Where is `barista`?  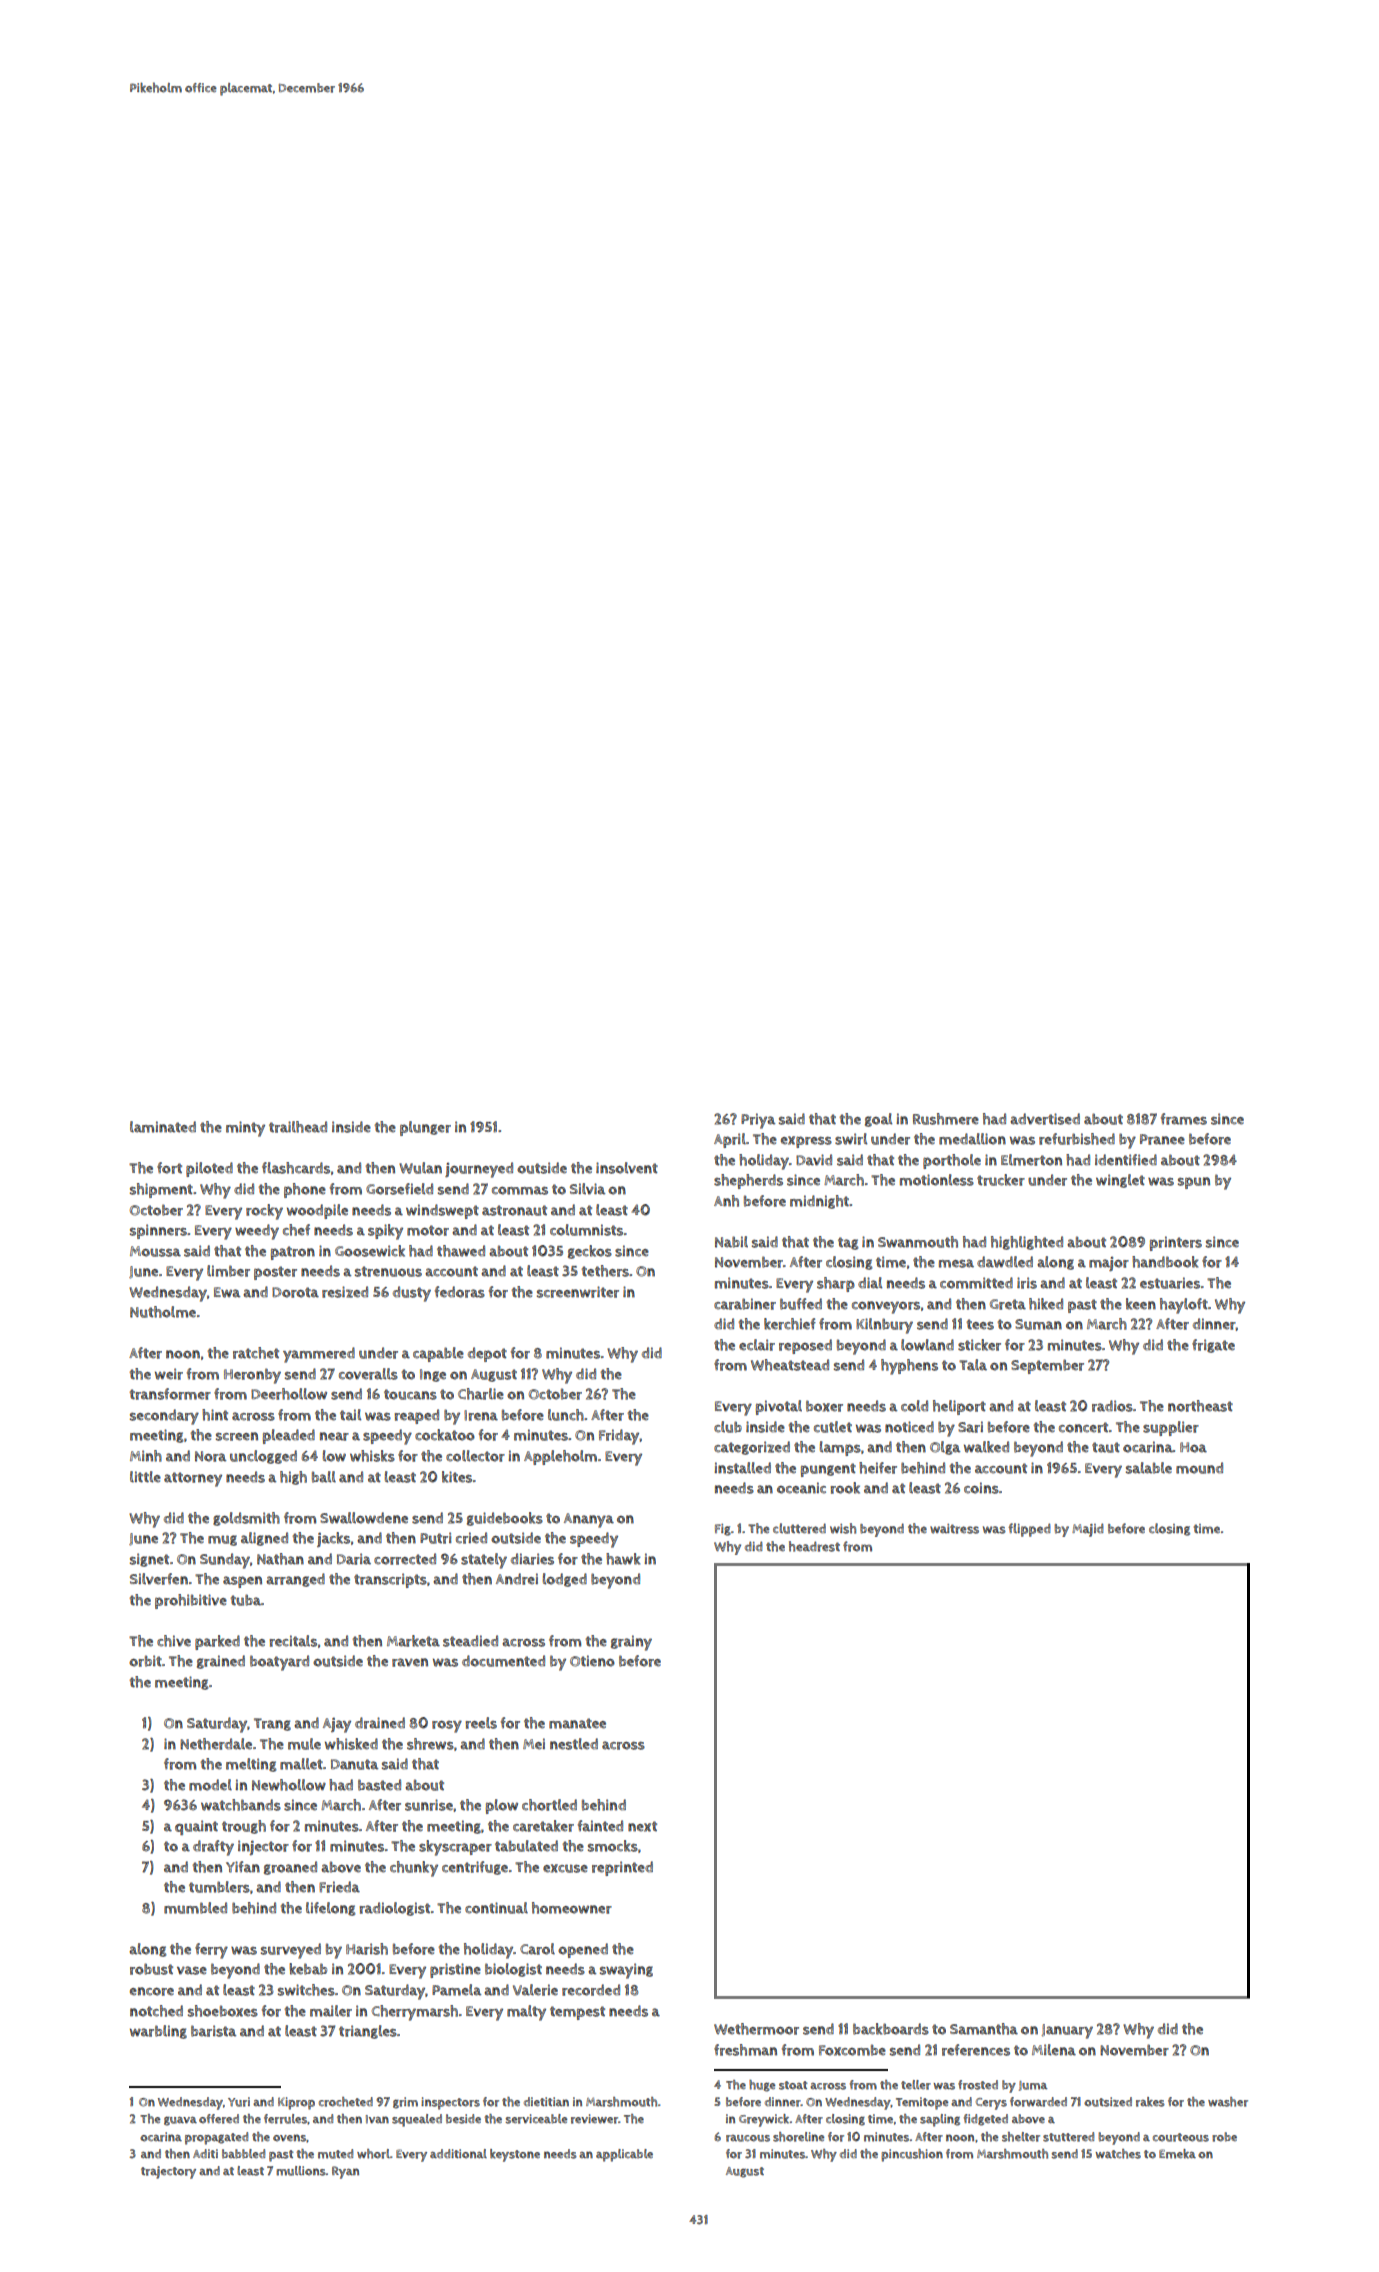 barista is located at coordinates (213, 2031).
